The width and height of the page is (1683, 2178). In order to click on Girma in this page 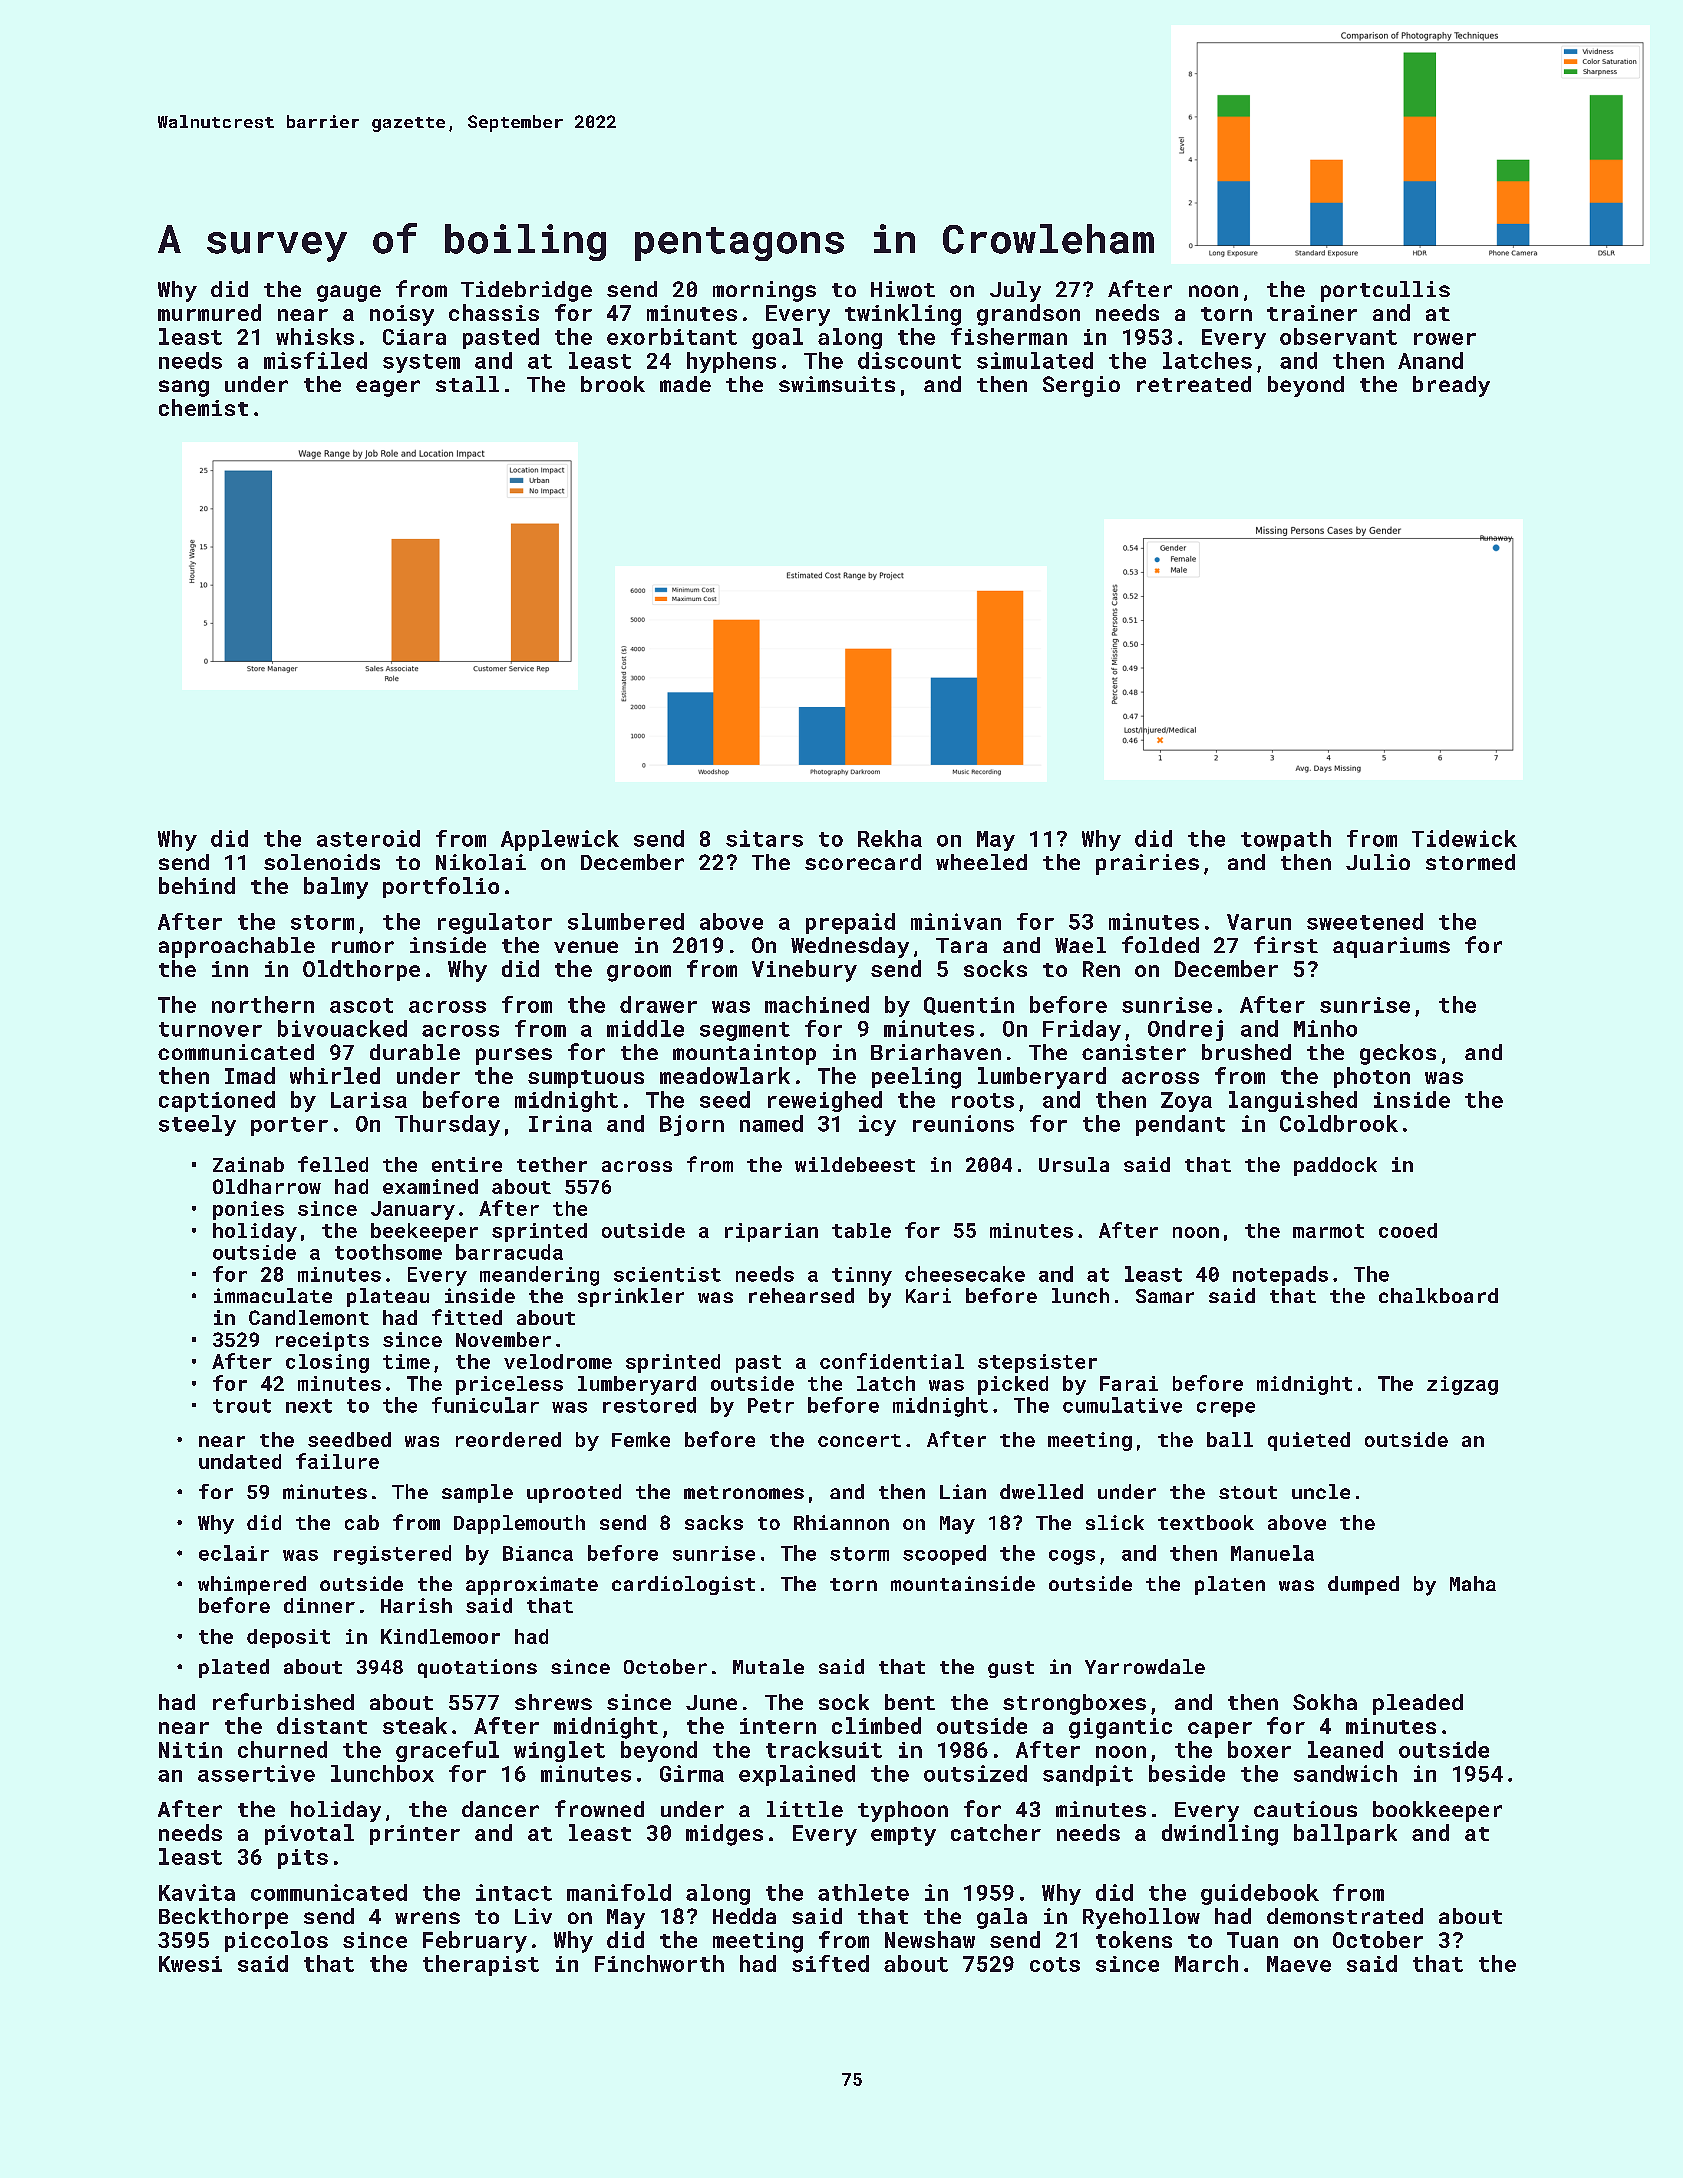, I will do `click(692, 1773)`.
